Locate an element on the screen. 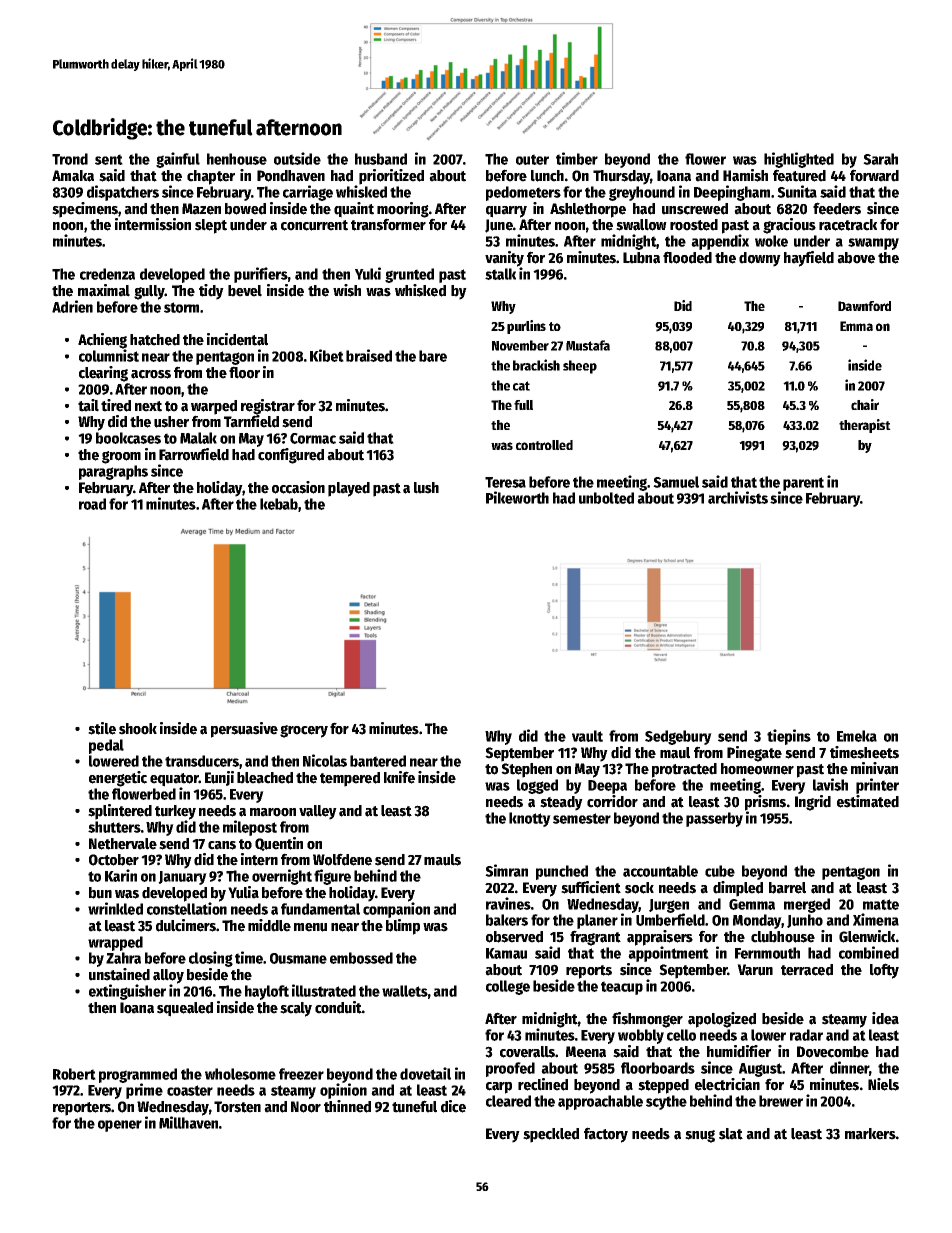 The height and width of the screenshot is (1233, 952). persuasive is located at coordinates (244, 730).
